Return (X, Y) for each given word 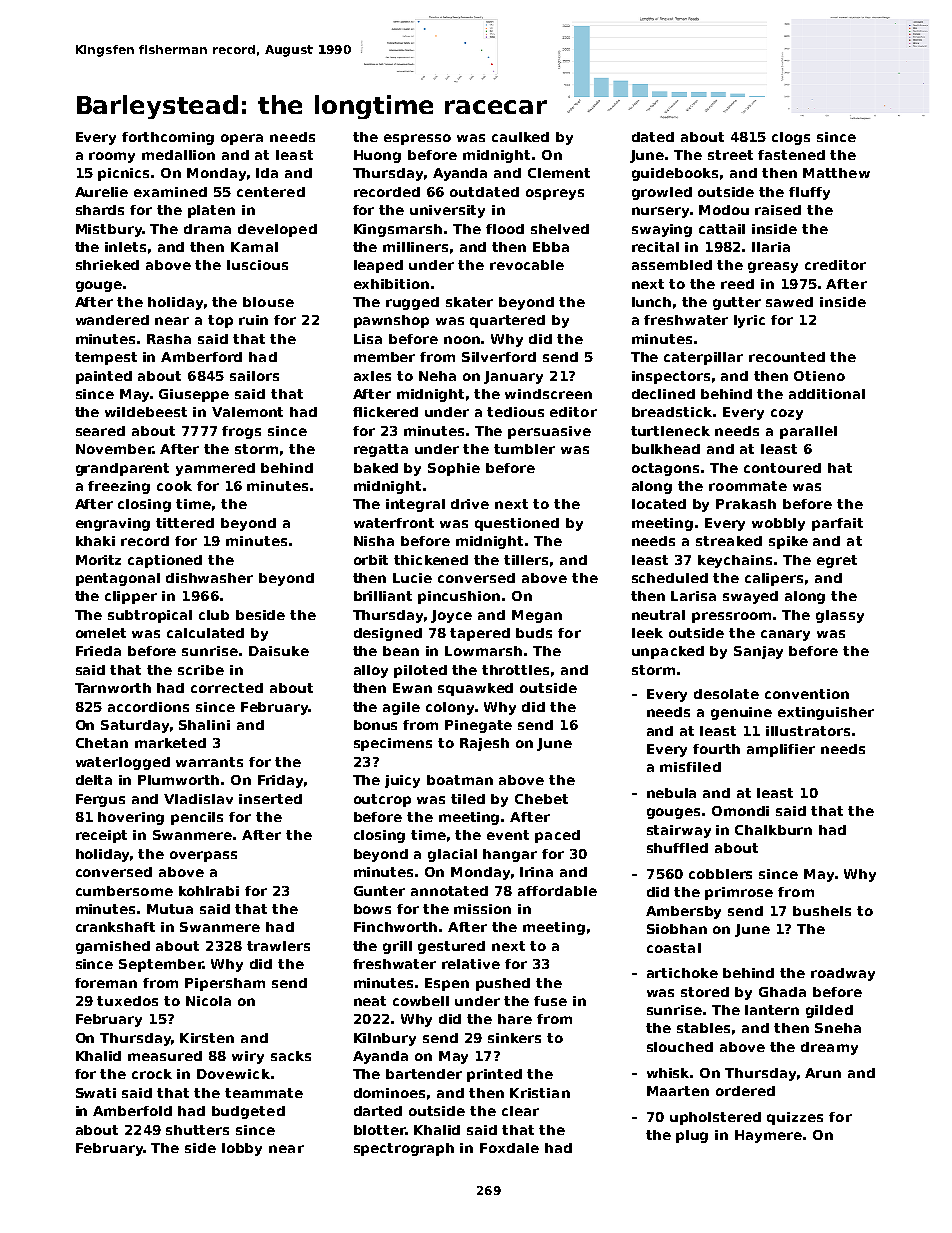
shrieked (107, 265)
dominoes (389, 1093)
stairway (679, 831)
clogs (791, 138)
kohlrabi (209, 891)
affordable (557, 891)
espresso (417, 139)
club (214, 615)
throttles (515, 670)
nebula (671, 793)
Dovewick (233, 1074)
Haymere (768, 1136)
